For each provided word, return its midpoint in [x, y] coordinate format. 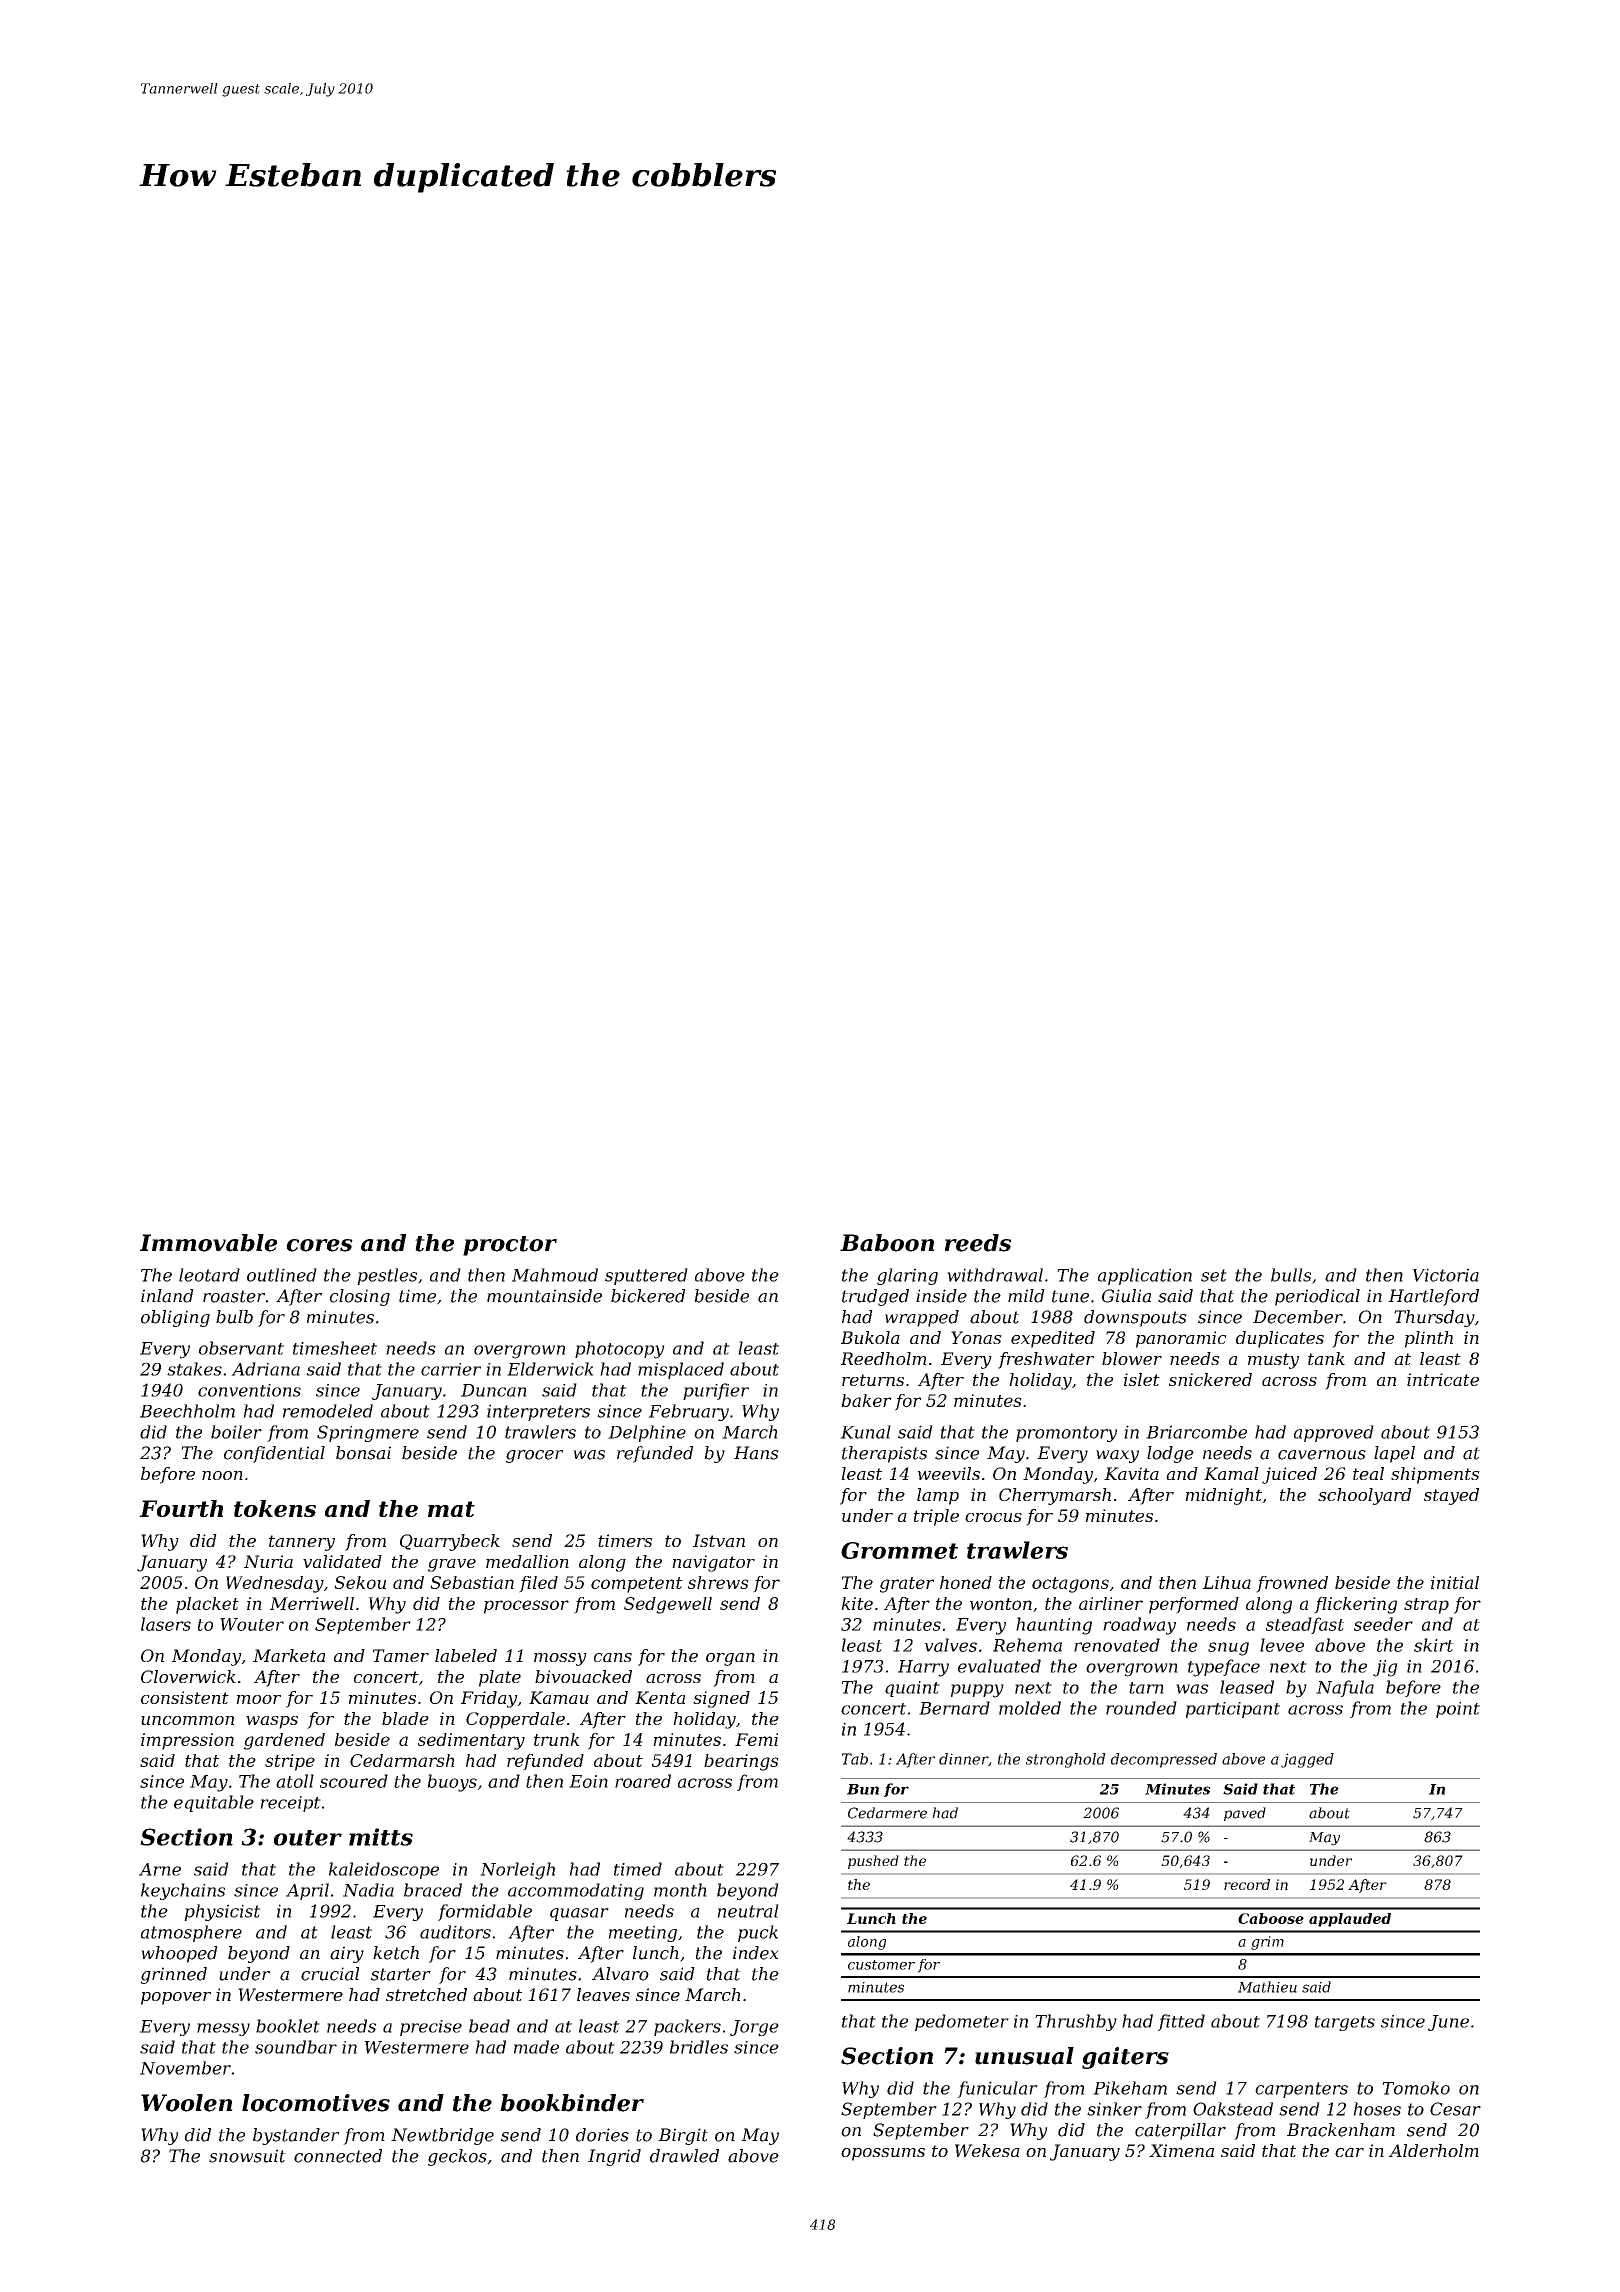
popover [176, 1998]
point [1458, 1710]
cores [319, 1245]
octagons [1070, 1585]
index [756, 1953]
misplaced [681, 1370]
